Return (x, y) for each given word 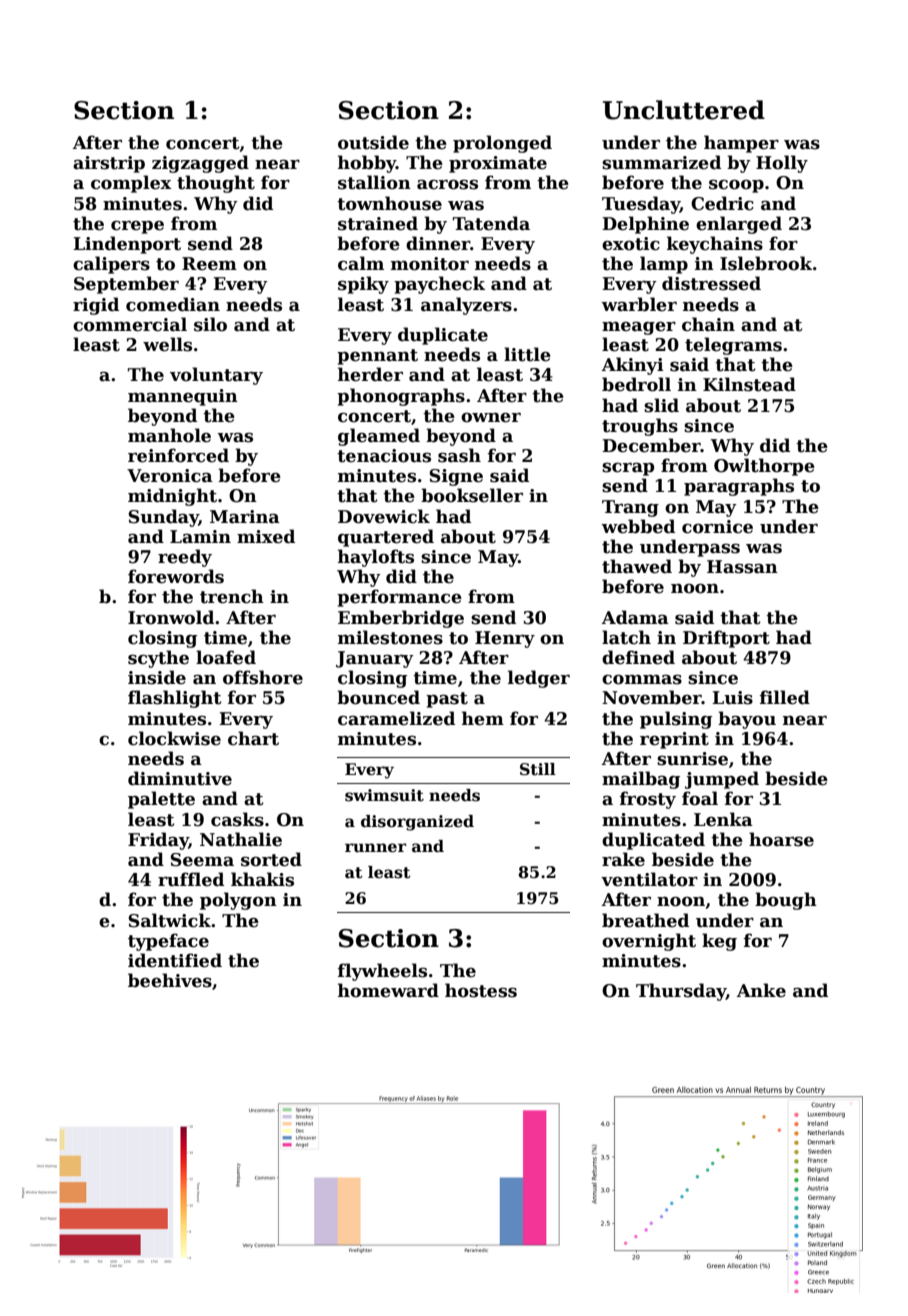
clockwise (174, 738)
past (447, 700)
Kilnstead (749, 384)
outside (373, 142)
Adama (635, 617)
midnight (172, 497)
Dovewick (384, 516)
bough (786, 901)
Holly (782, 164)
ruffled (191, 879)
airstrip (109, 164)
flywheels (382, 972)
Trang (630, 508)
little (527, 354)
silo (210, 324)
